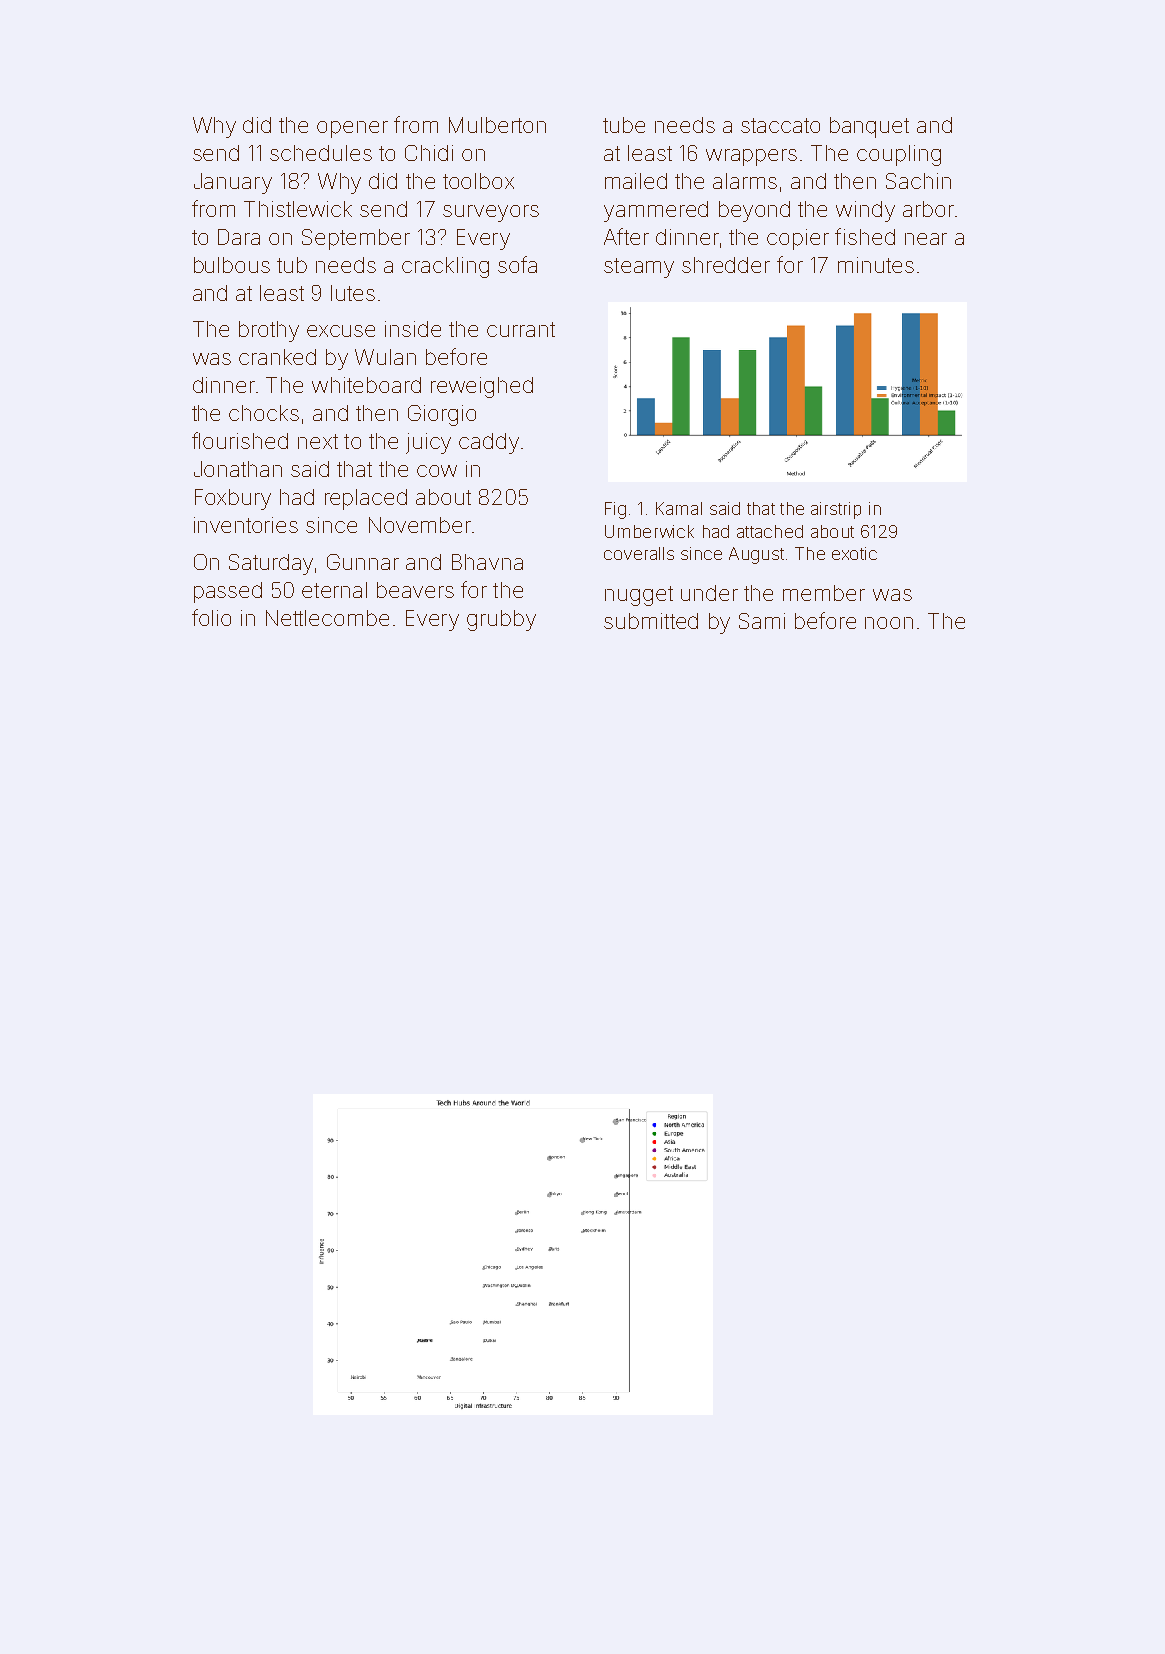 The height and width of the page is (1654, 1165). What do you see at coordinates (624, 125) in the page?
I see `tube` at bounding box center [624, 125].
